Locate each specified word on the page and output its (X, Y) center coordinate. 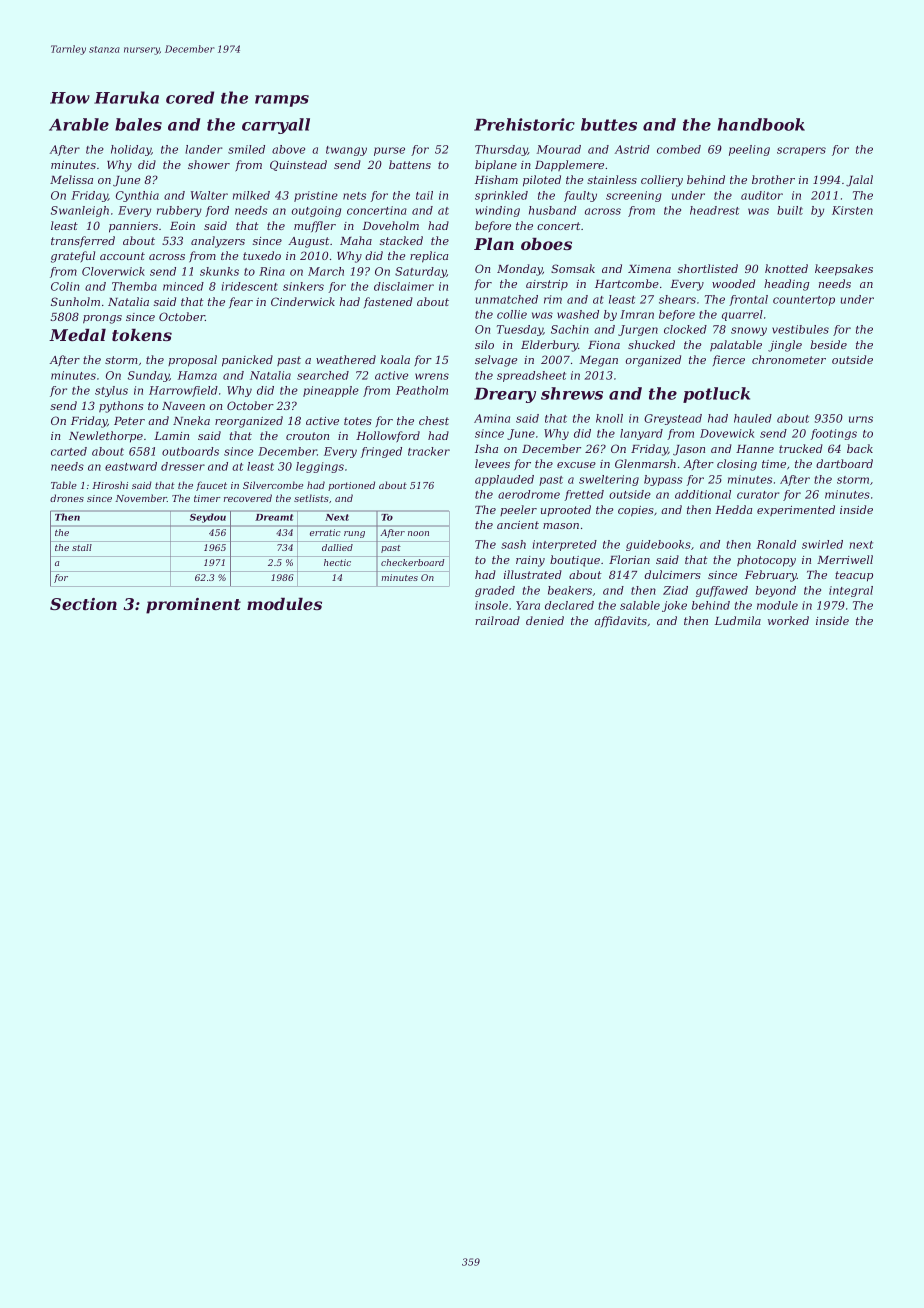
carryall (276, 126)
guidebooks (658, 545)
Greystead (673, 419)
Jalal (859, 181)
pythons (121, 407)
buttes (609, 124)
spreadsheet (531, 376)
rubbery (179, 211)
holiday (131, 150)
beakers (570, 590)
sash (513, 544)
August (308, 242)
